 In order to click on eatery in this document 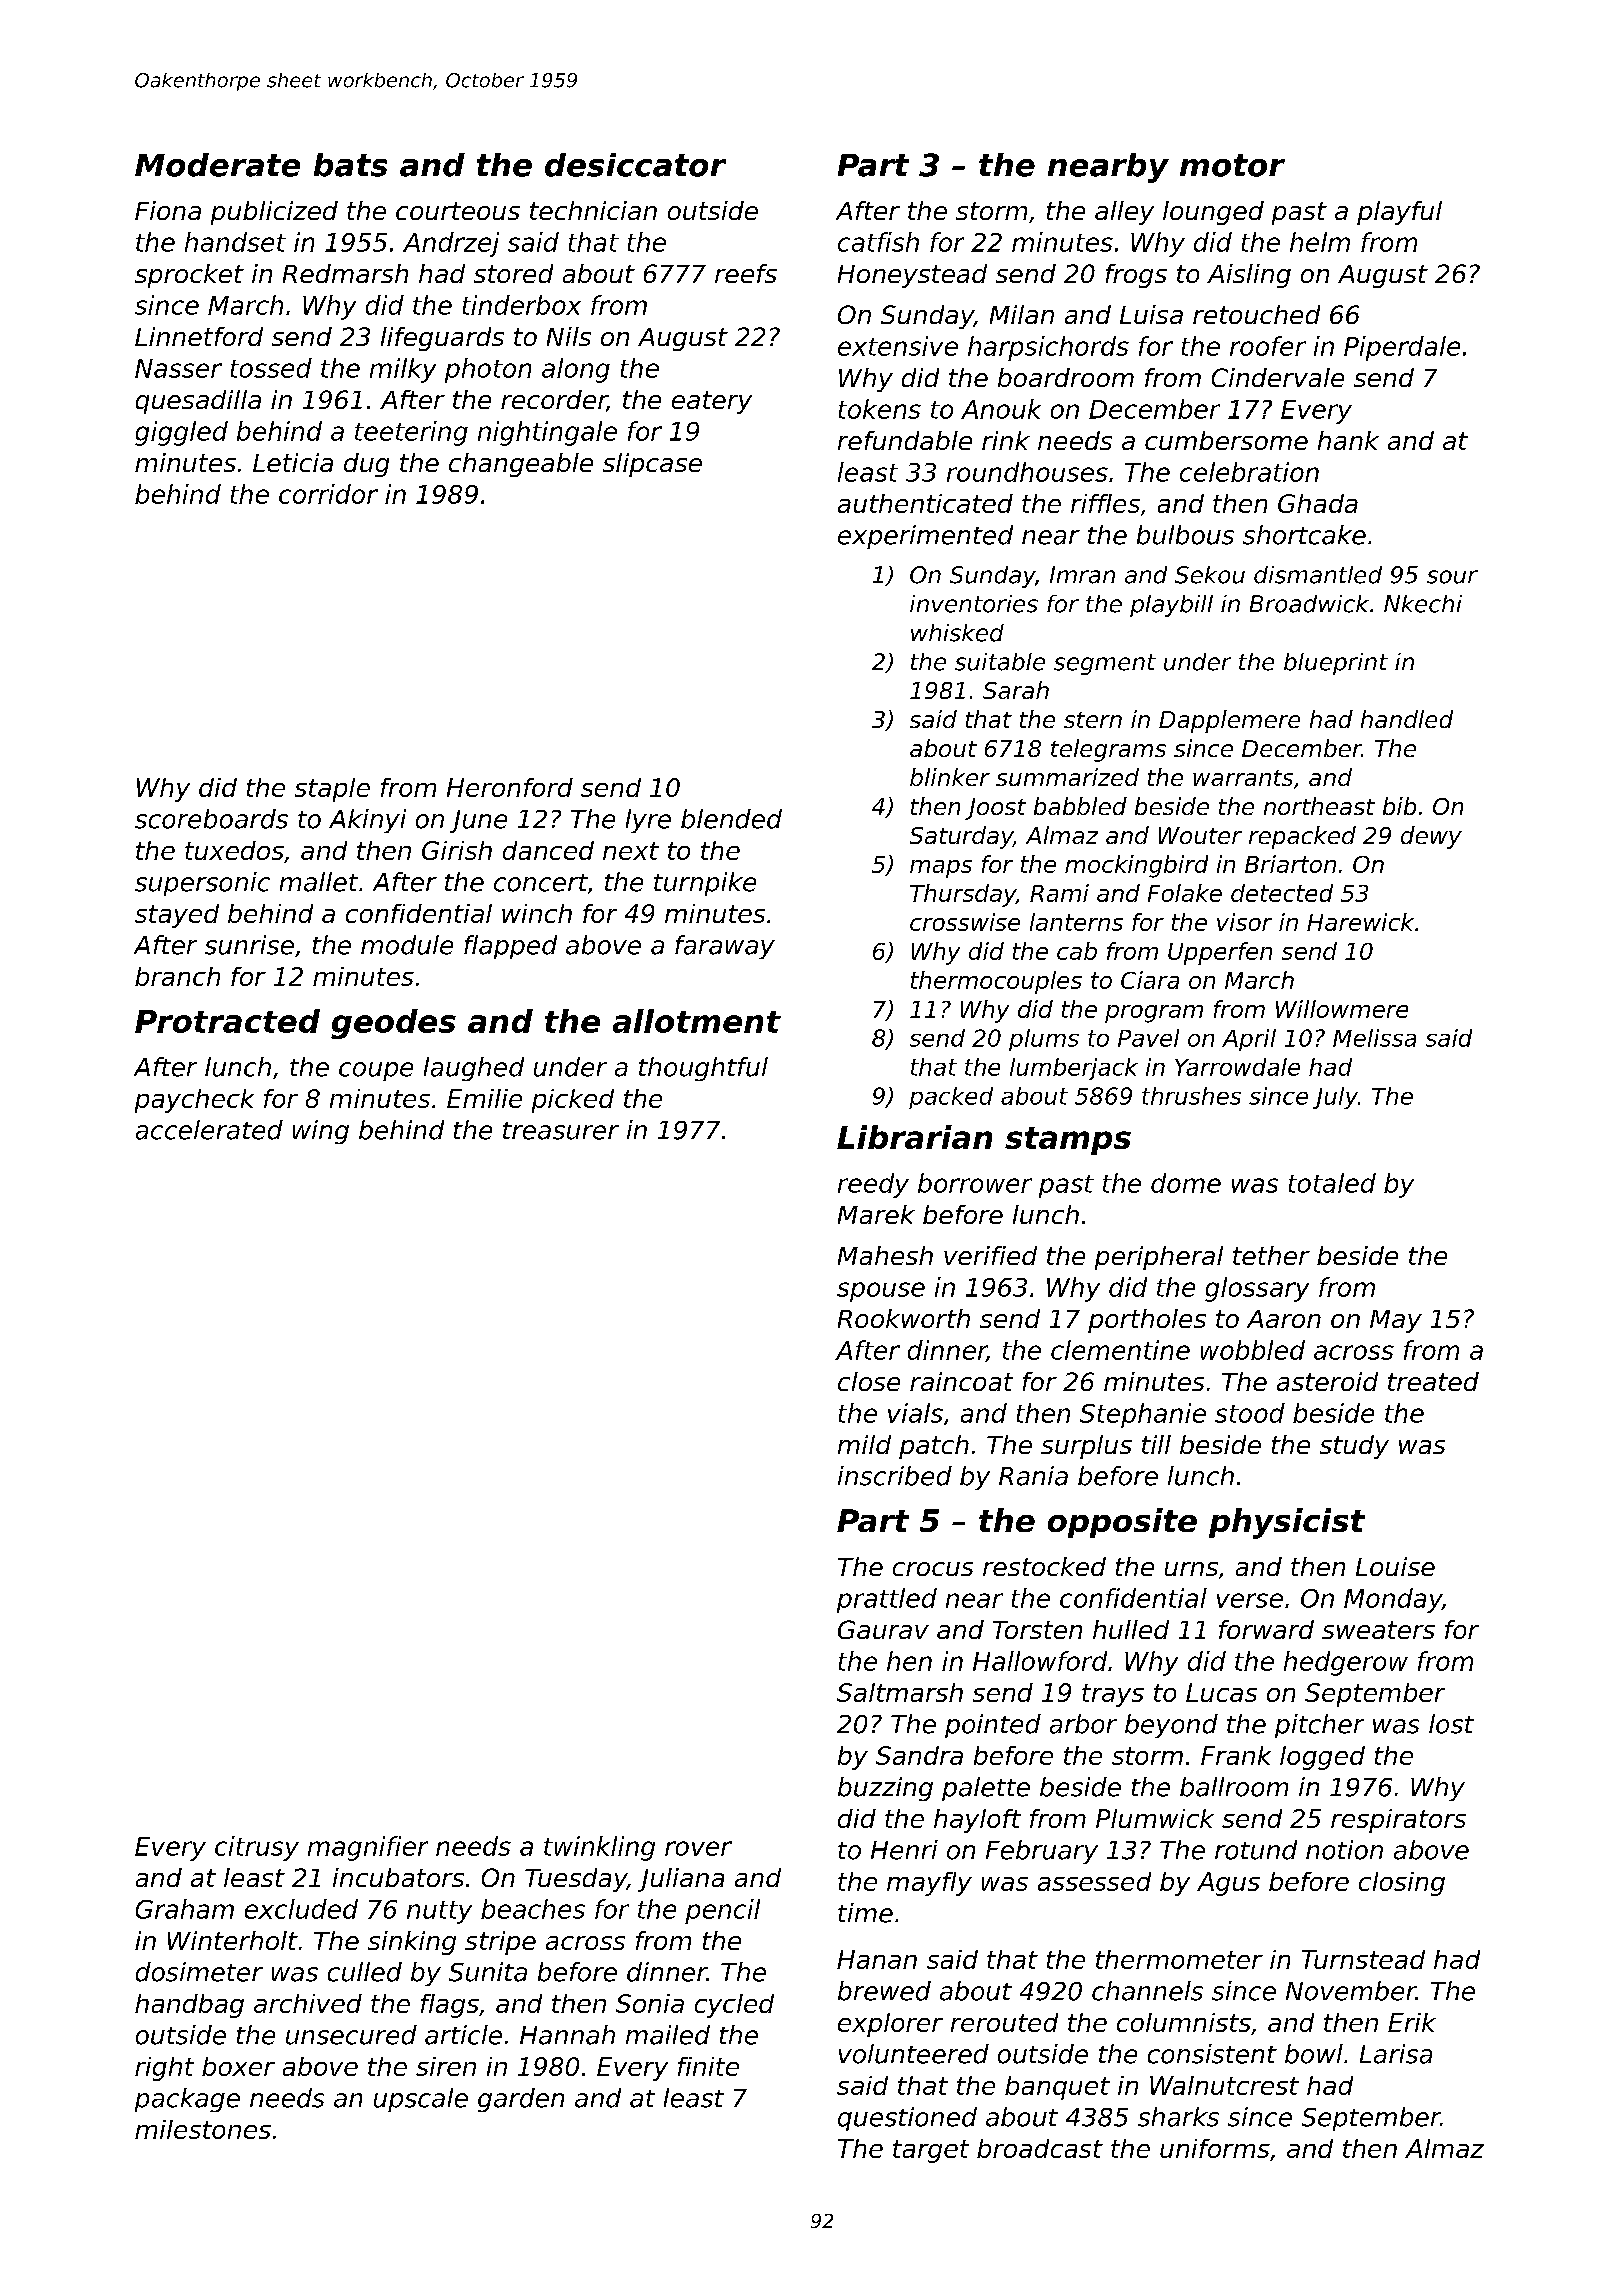, I will do `click(712, 402)`.
